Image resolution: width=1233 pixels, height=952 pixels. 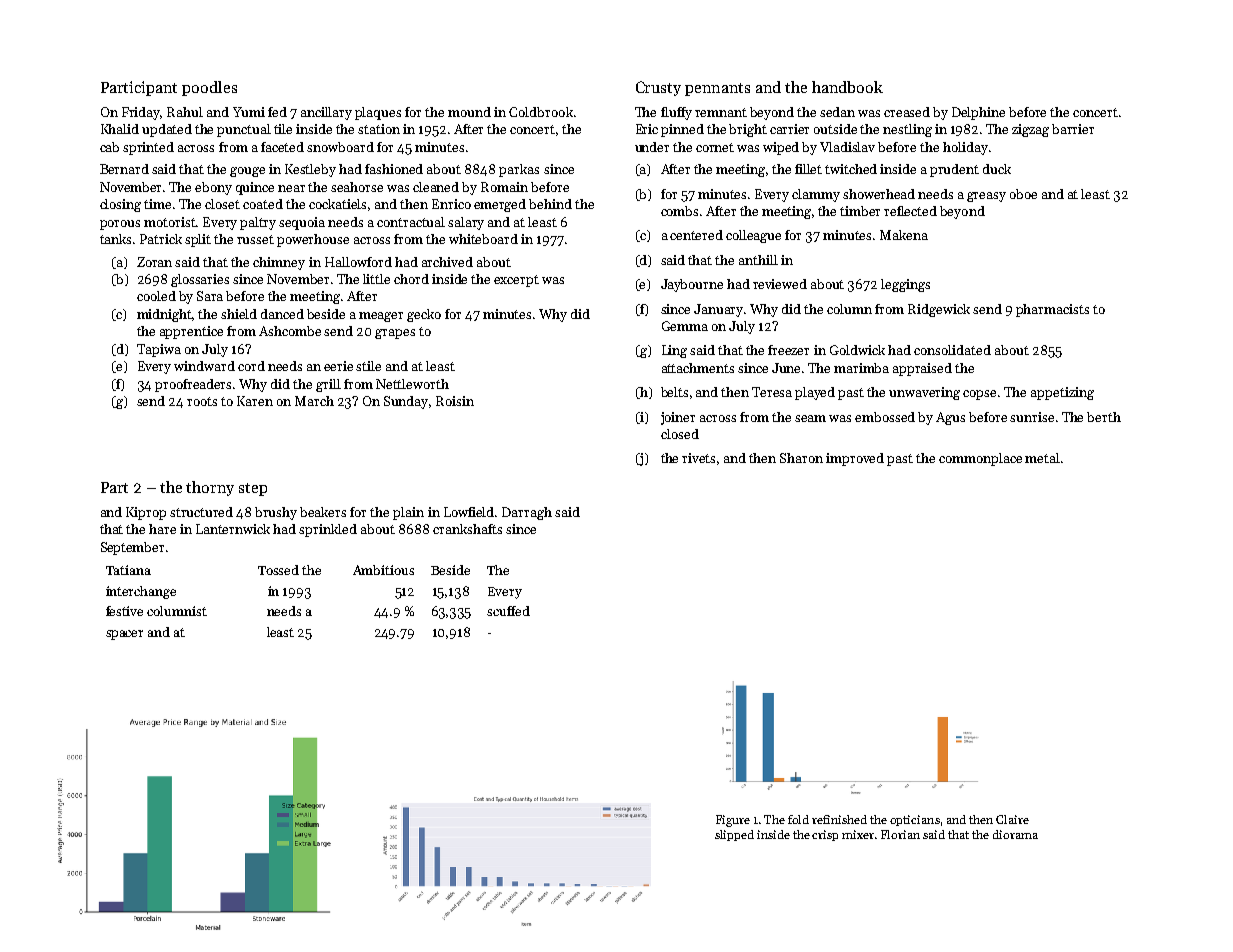 I want to click on Ambitious, so click(x=383, y=570).
